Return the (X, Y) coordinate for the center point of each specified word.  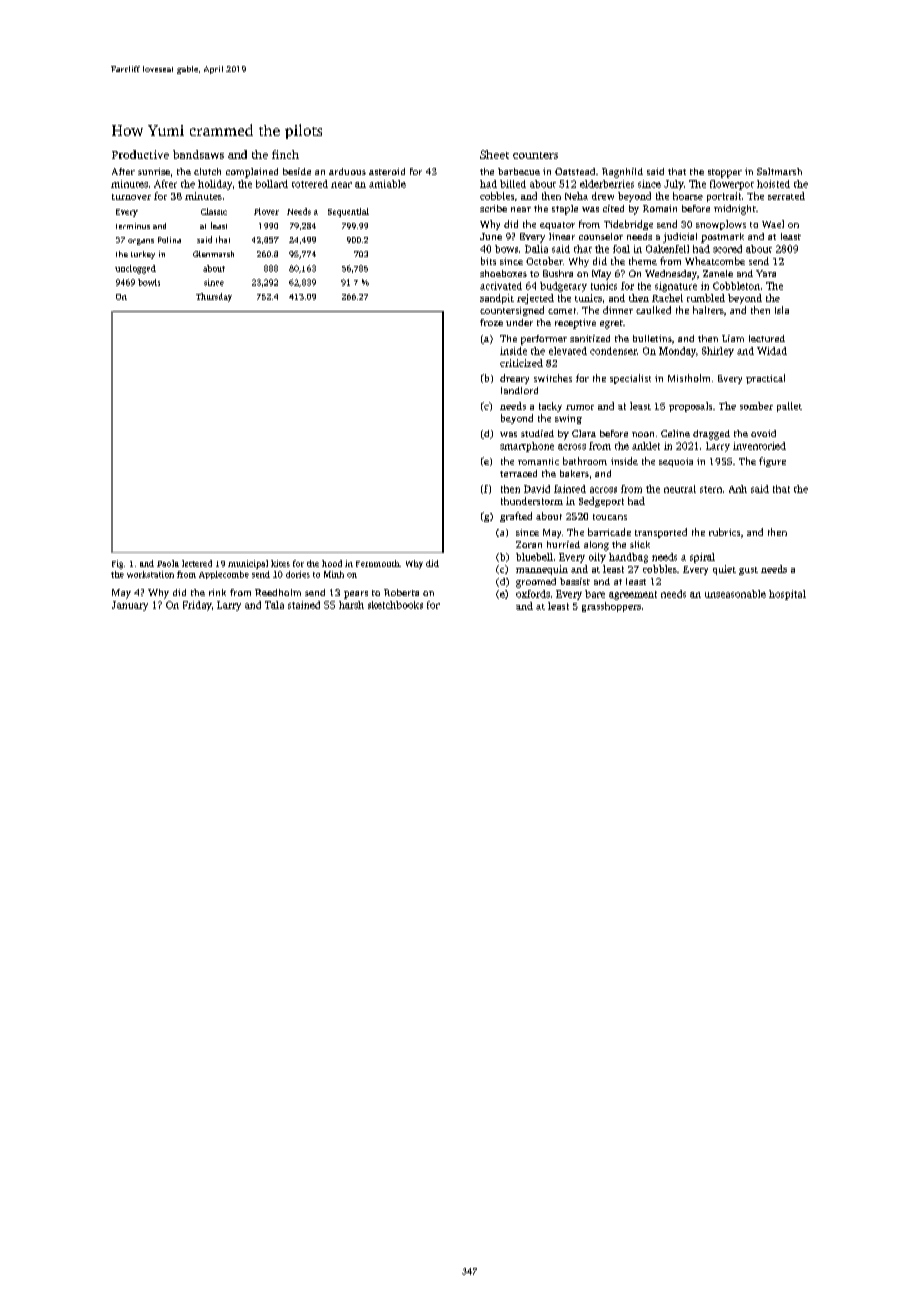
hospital (787, 595)
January (130, 606)
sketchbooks (395, 605)
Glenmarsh (213, 254)
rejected (535, 299)
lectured (767, 338)
